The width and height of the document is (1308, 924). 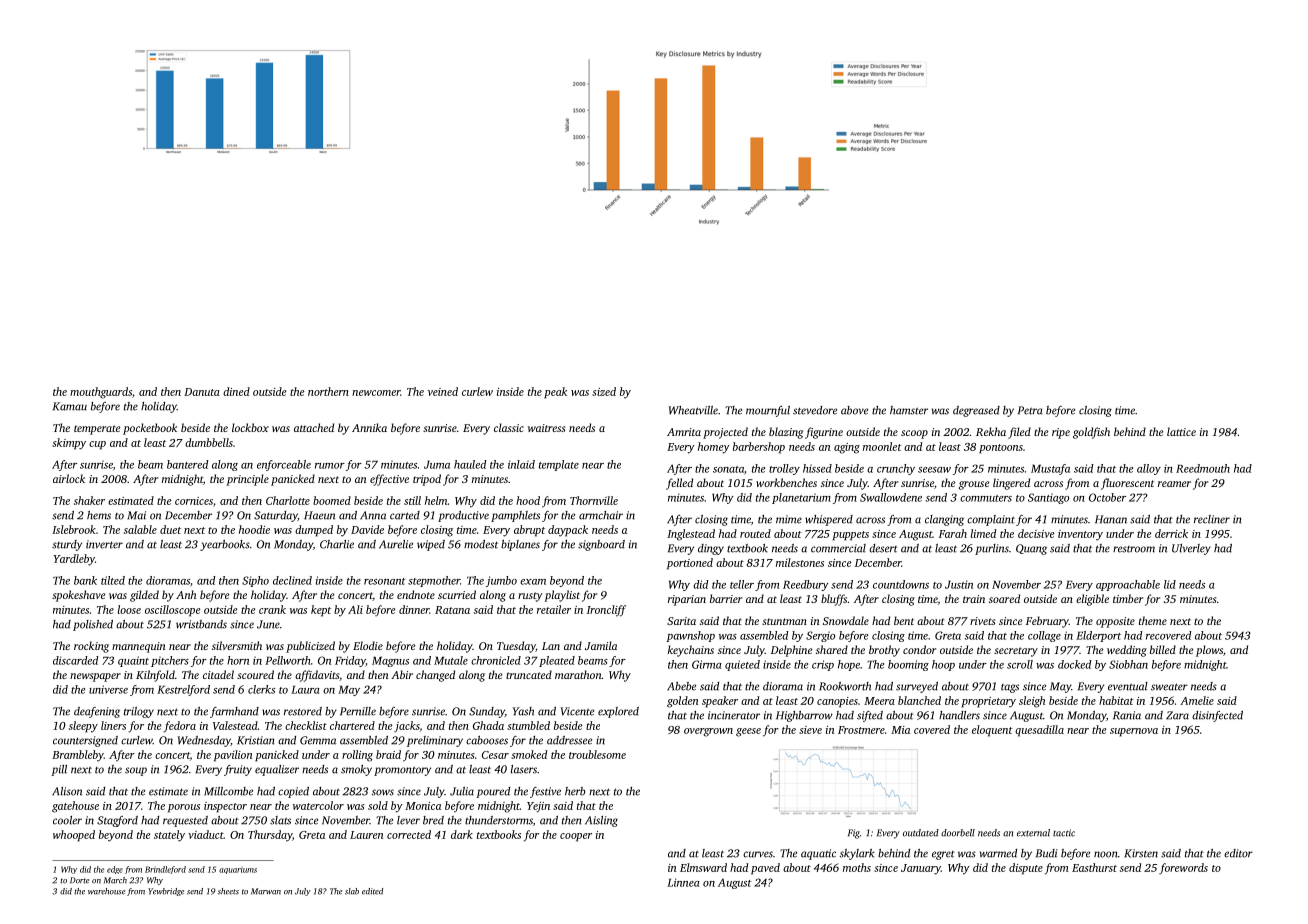 I want to click on slats, so click(x=280, y=820).
